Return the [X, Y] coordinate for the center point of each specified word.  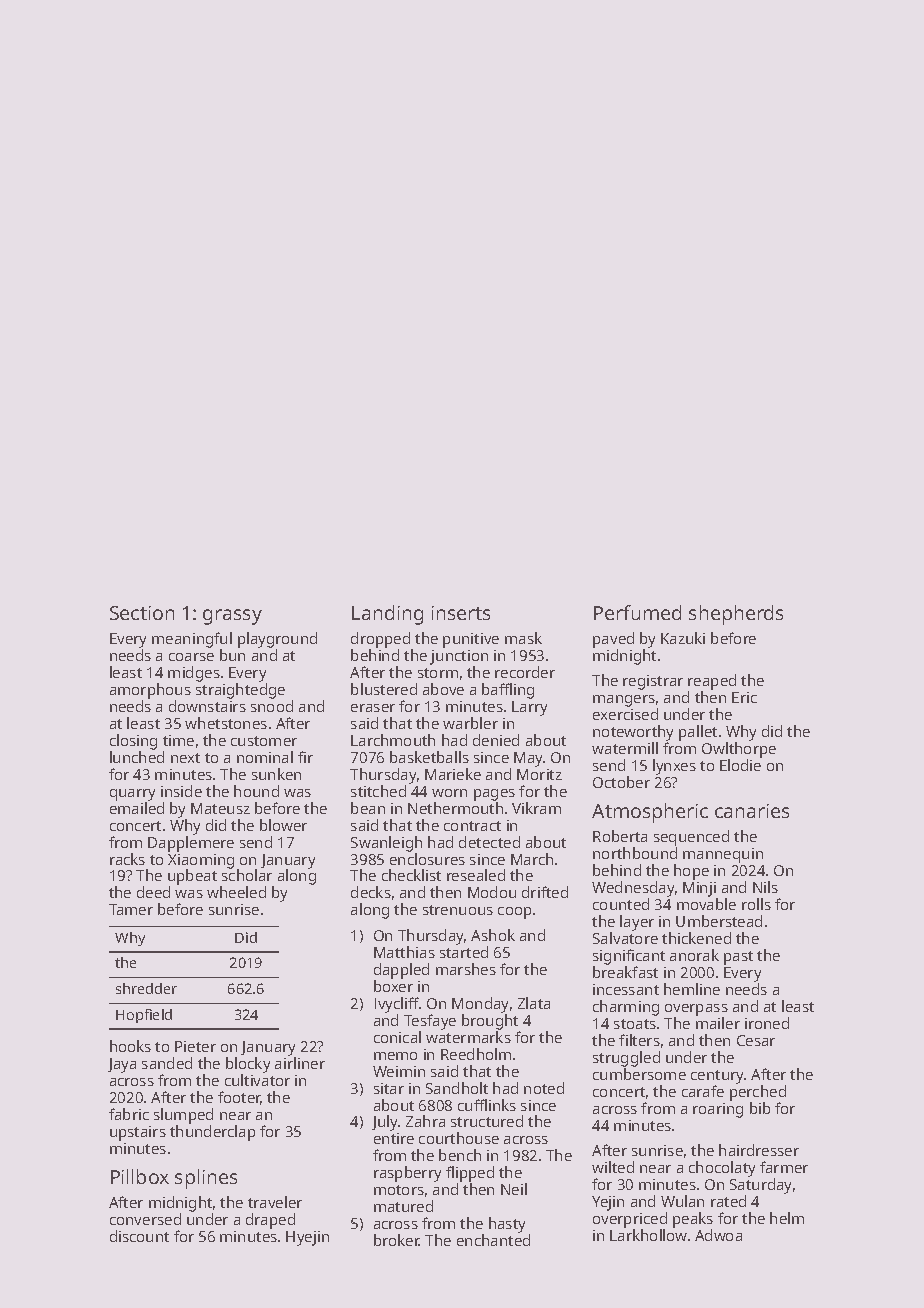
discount [139, 1236]
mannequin [723, 855]
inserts [461, 613]
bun [232, 655]
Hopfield [144, 1016]
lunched [137, 757]
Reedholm [476, 1054]
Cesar [756, 1040]
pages [494, 795]
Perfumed [637, 612]
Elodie [740, 765]
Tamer [131, 909]
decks [371, 892]
